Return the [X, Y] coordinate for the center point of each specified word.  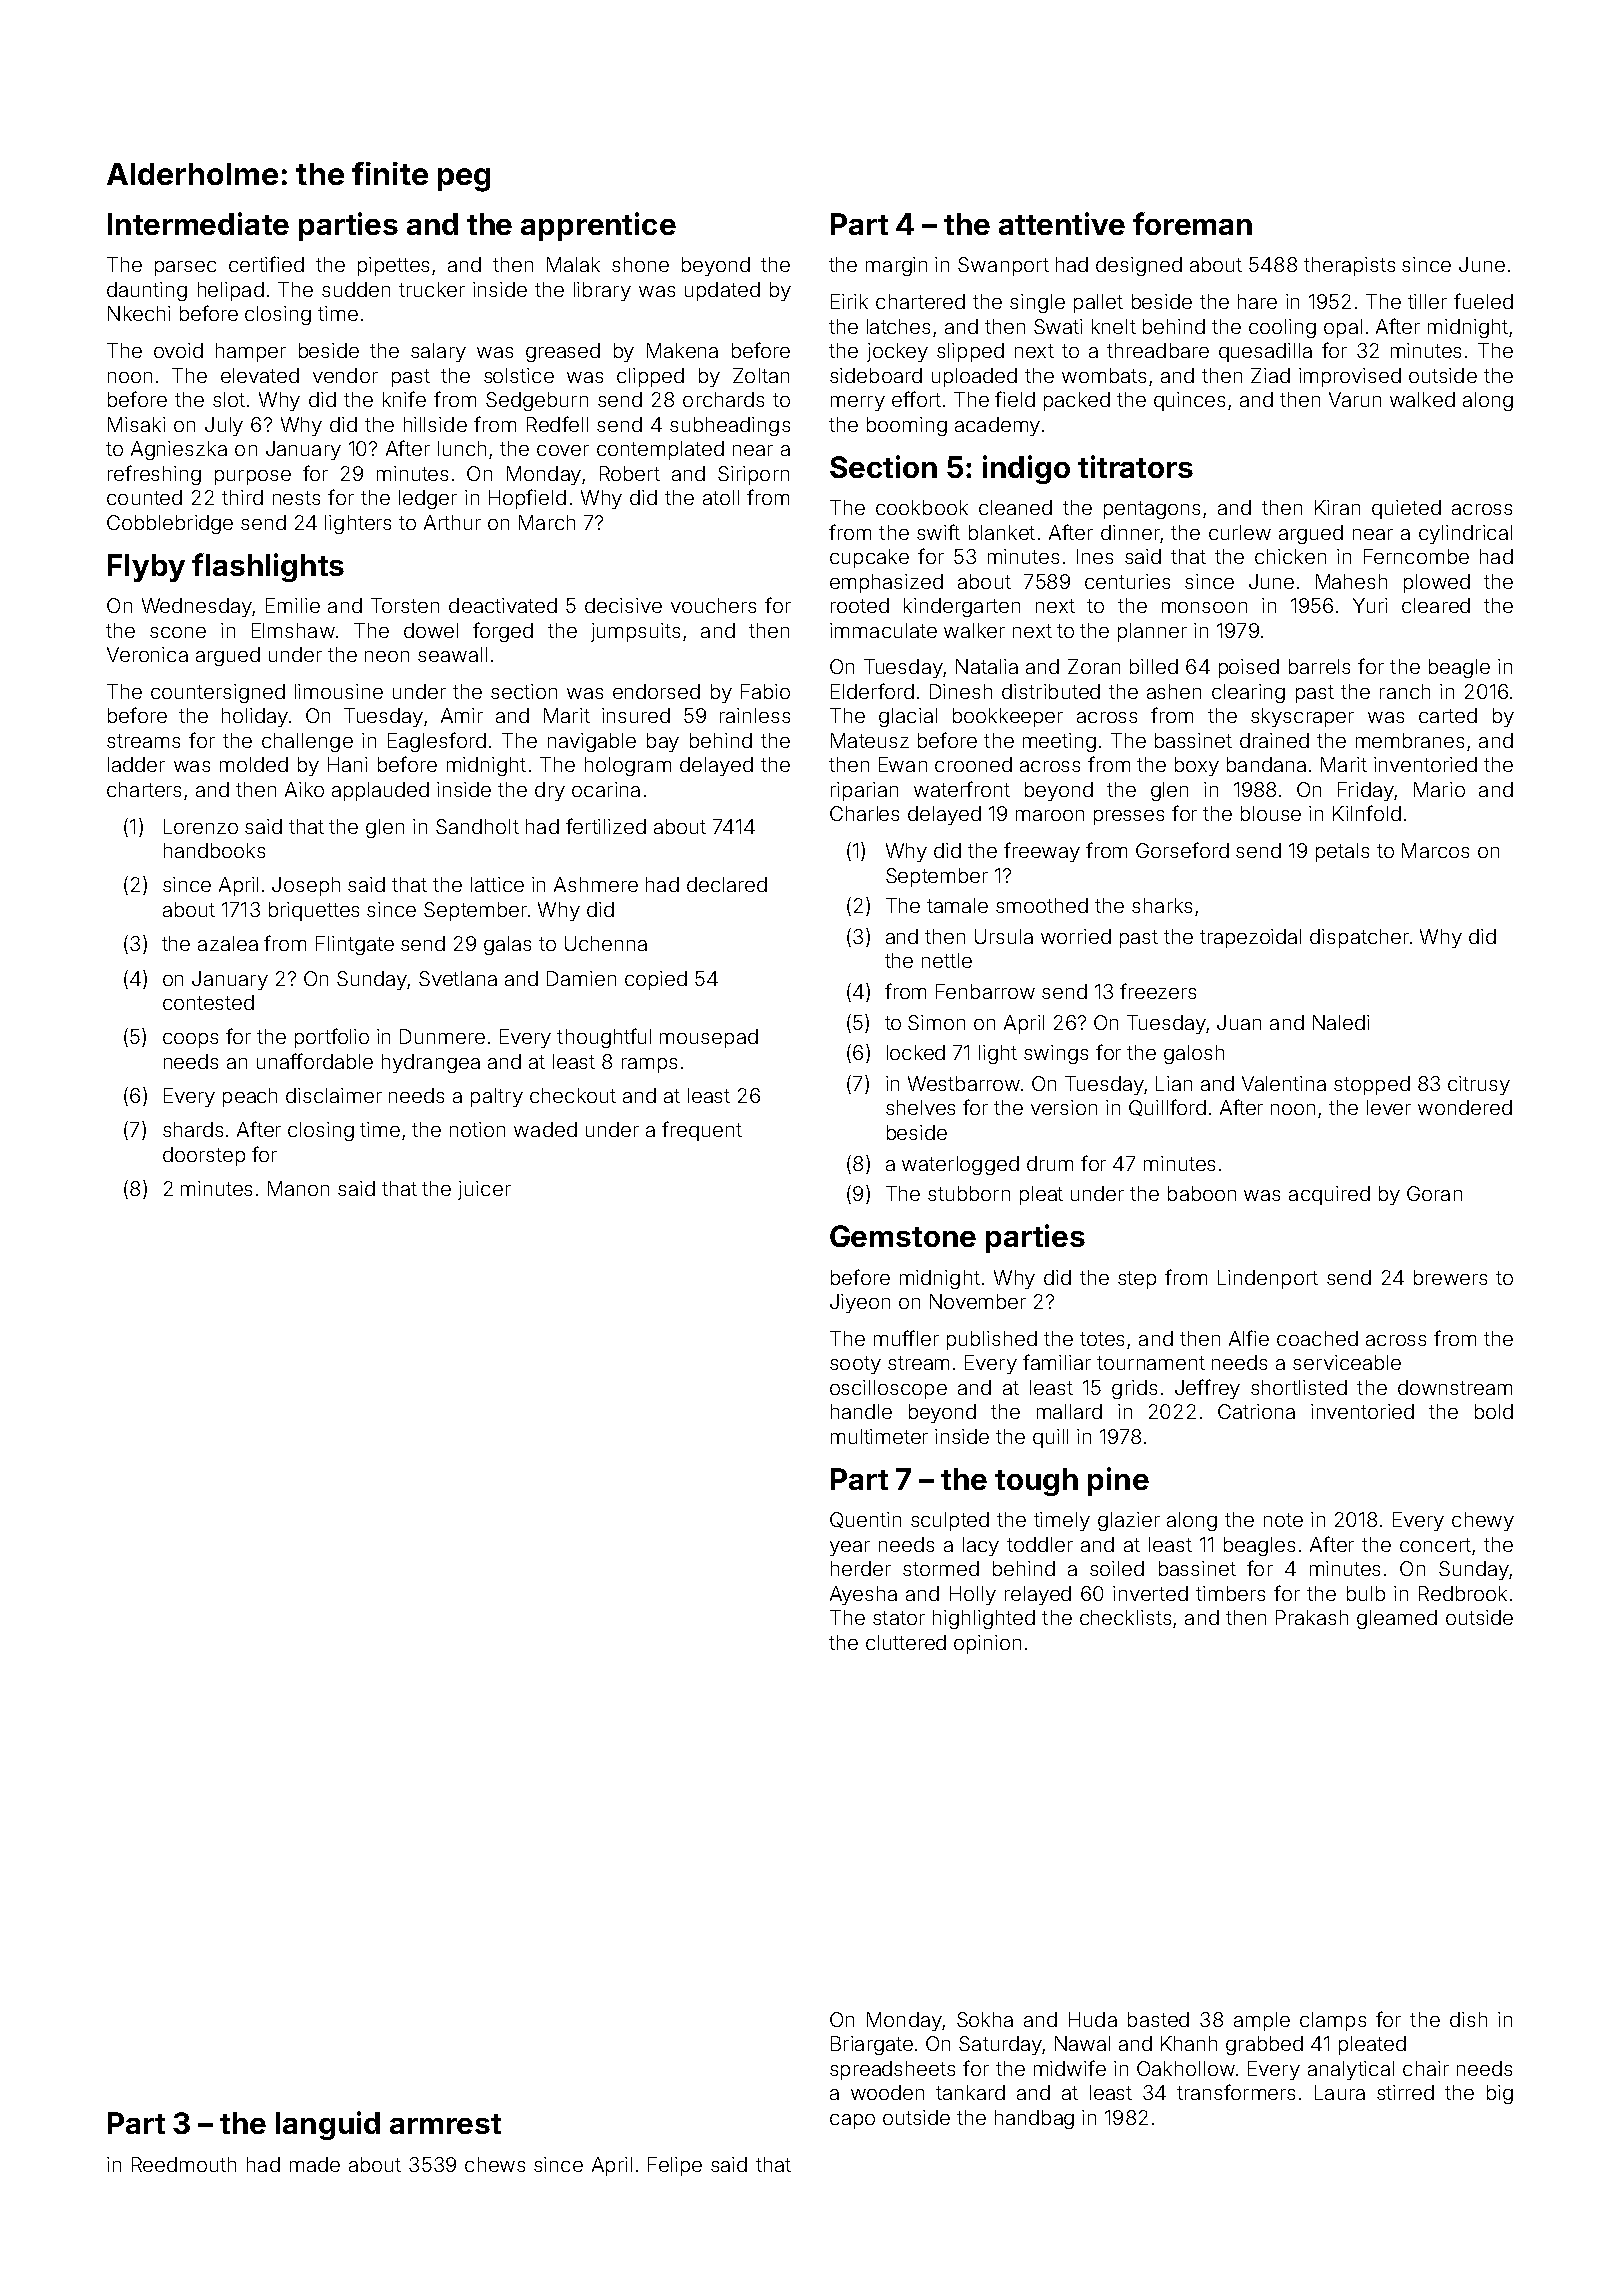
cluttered [906, 1642]
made [315, 2164]
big [1500, 2094]
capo [852, 2121]
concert [1435, 1545]
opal [1343, 328]
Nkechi [139, 313]
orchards [723, 399]
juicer [484, 1190]
